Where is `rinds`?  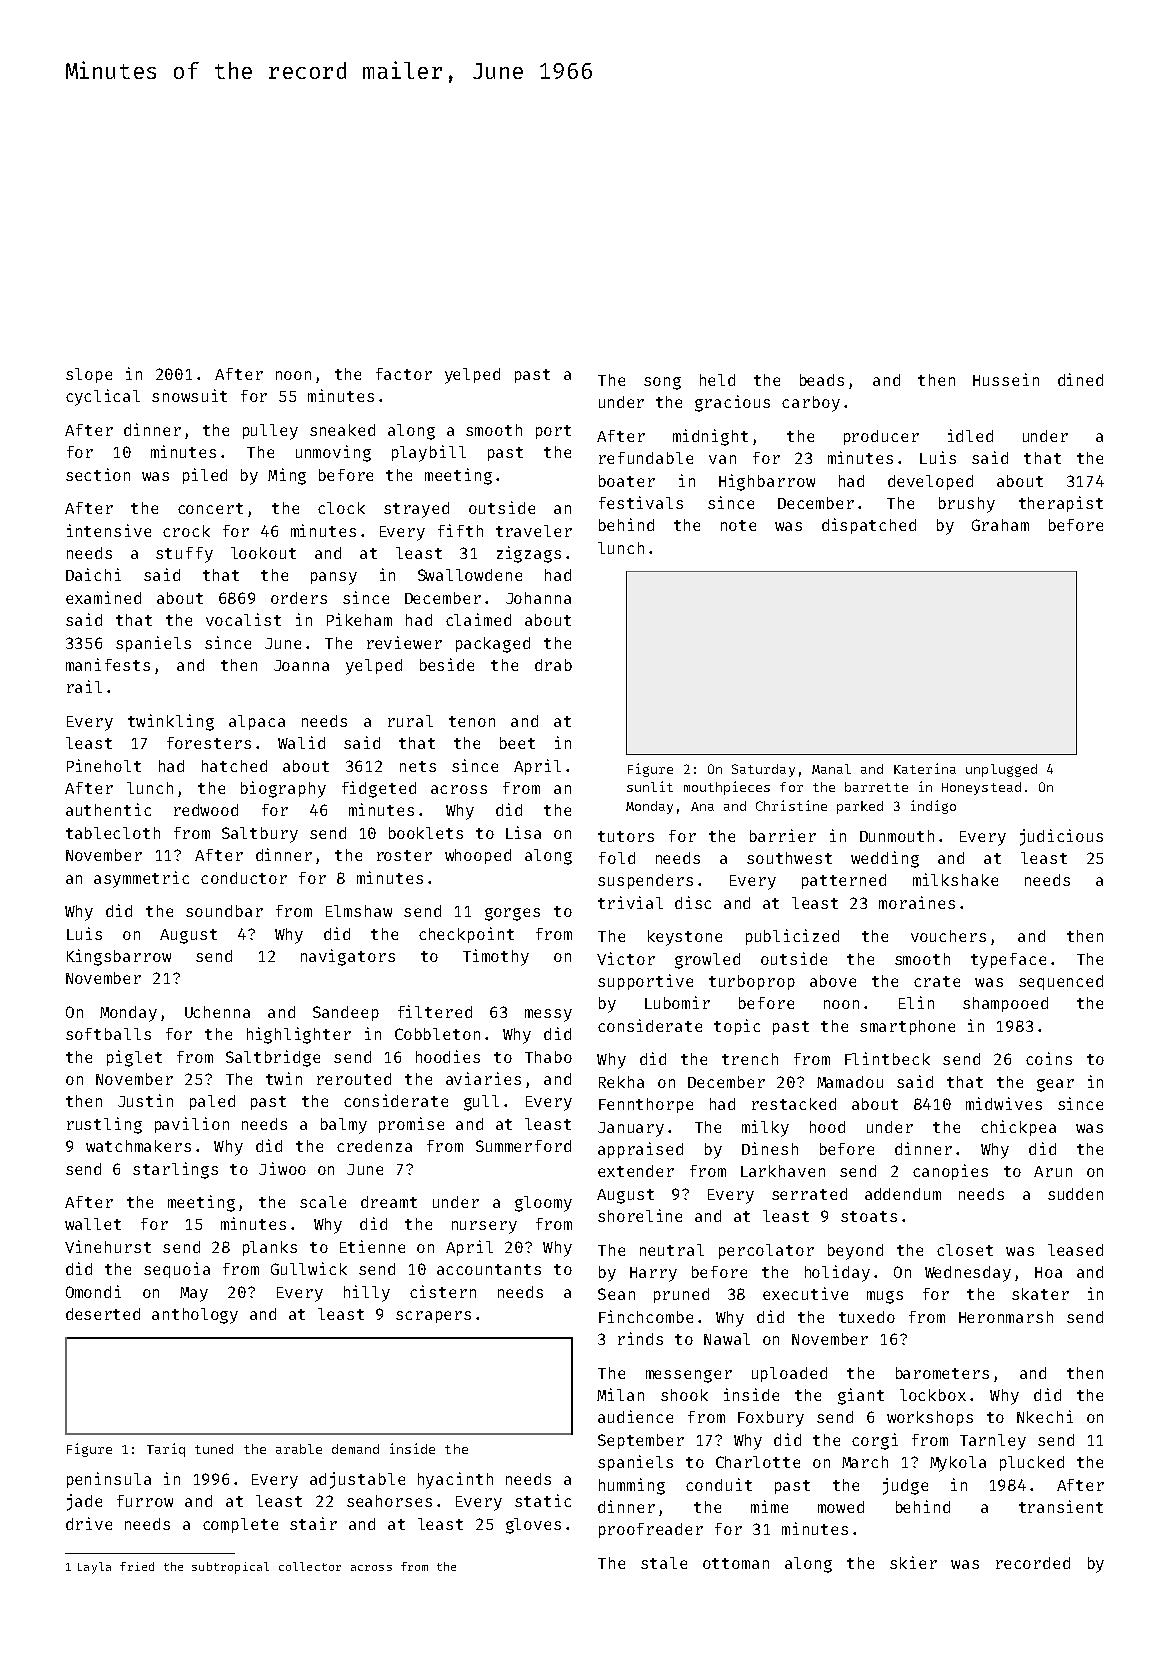 rinds is located at coordinates (640, 1338).
